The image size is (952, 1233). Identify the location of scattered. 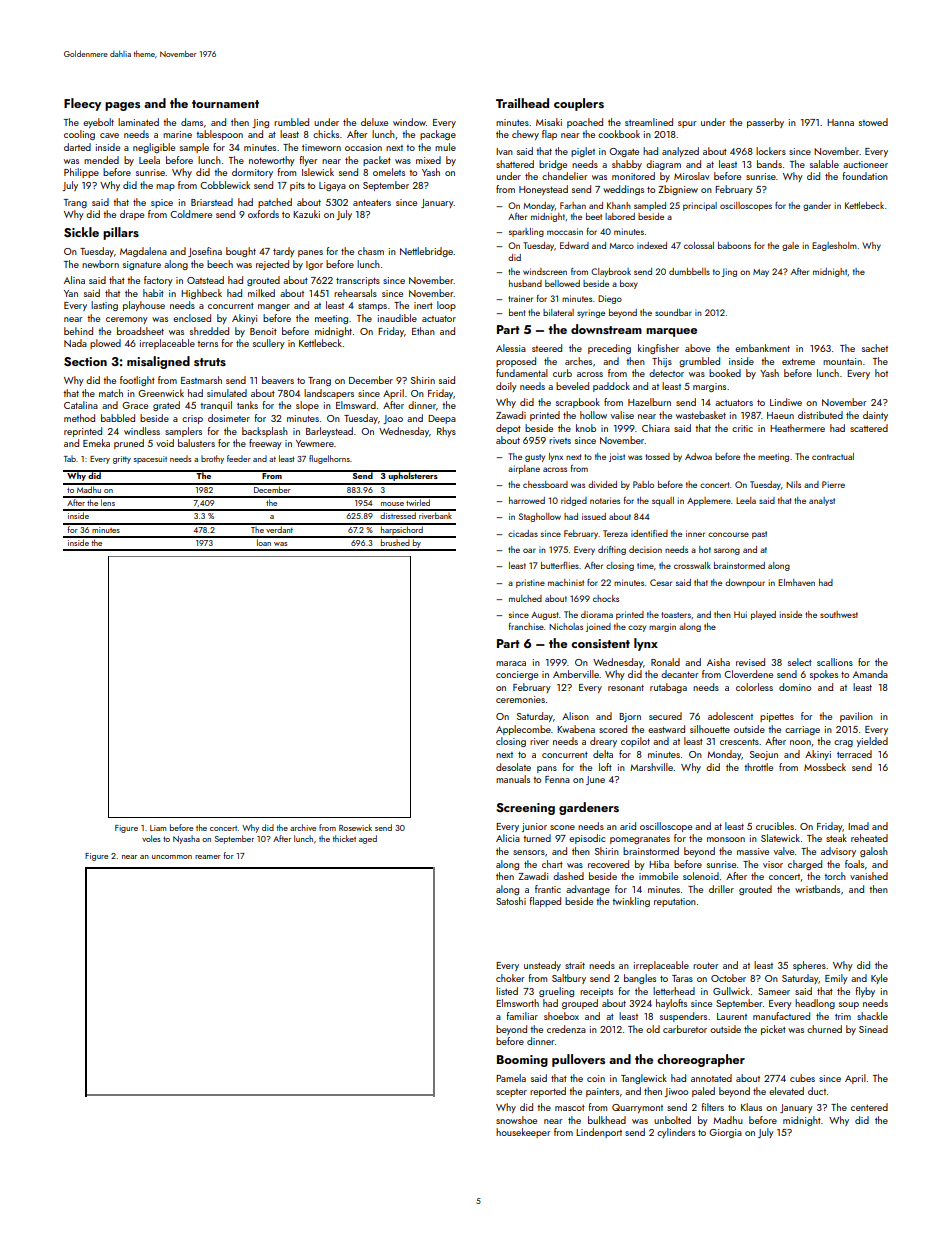
(869, 428).
